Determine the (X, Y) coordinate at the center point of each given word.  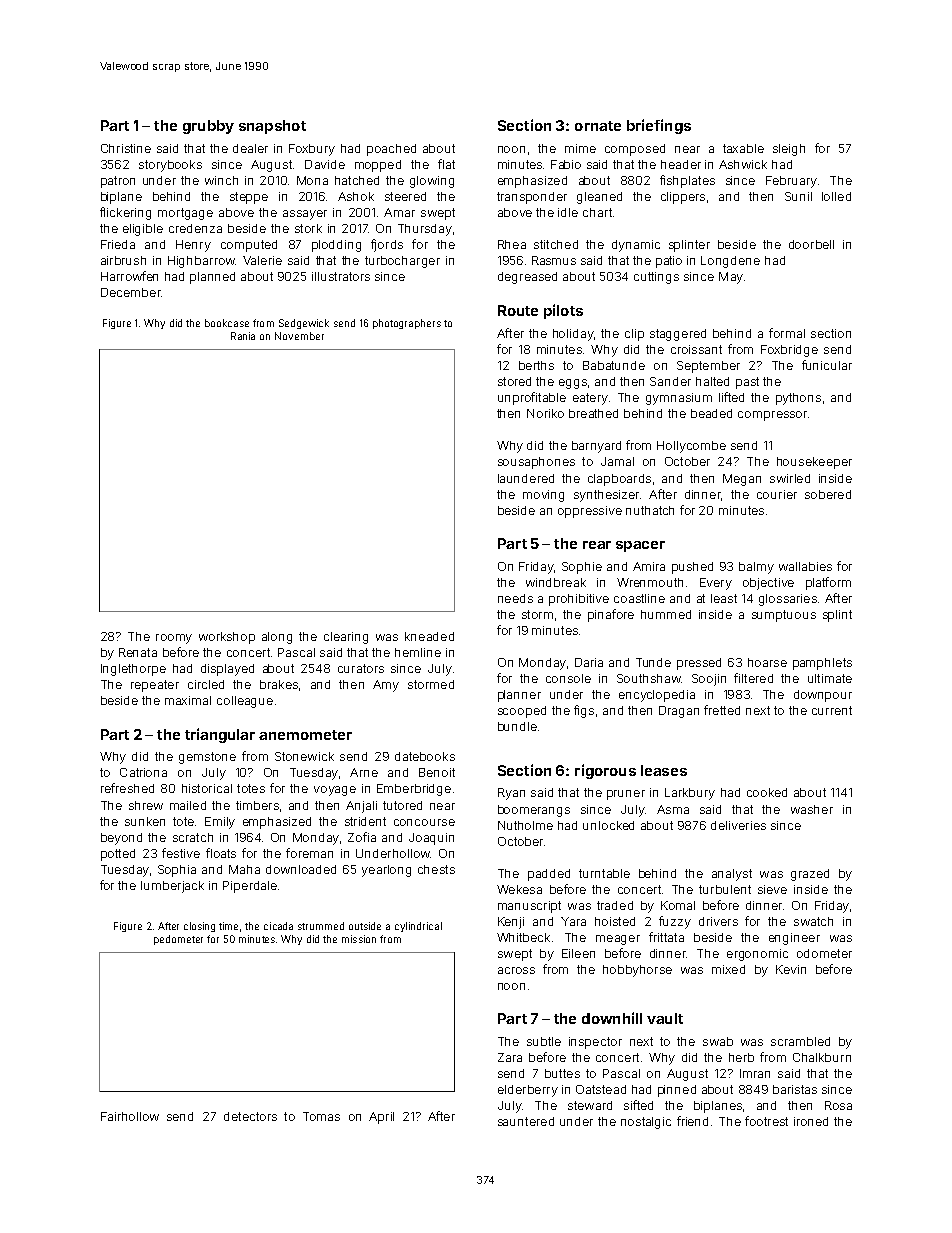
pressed (699, 664)
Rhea (512, 244)
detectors (250, 1116)
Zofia (362, 837)
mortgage (185, 214)
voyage (335, 791)
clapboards (619, 480)
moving (543, 496)
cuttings (656, 278)
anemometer (305, 735)
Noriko (545, 413)
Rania (243, 336)
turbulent (725, 889)
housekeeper (814, 463)
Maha (244, 869)
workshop (227, 638)
